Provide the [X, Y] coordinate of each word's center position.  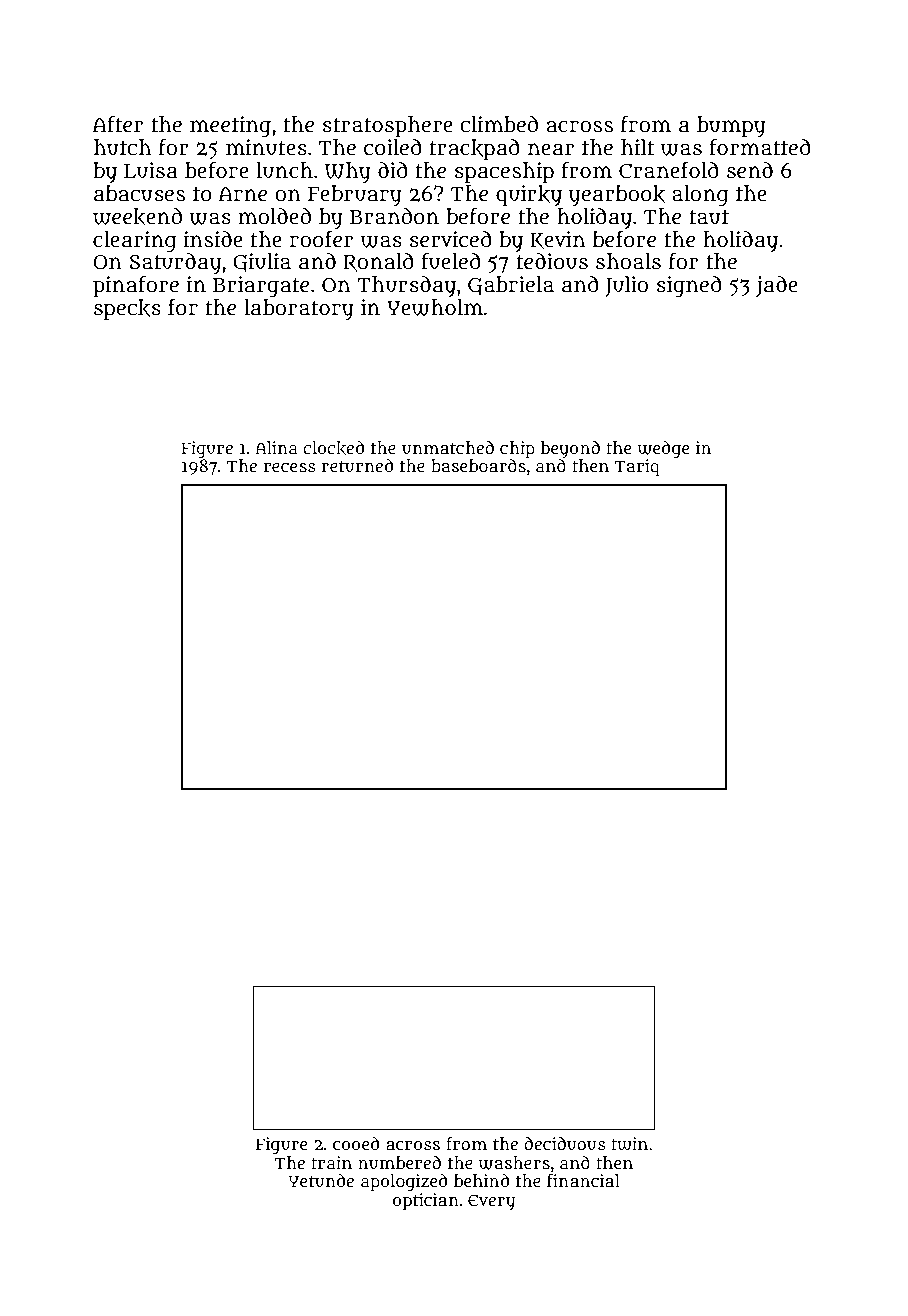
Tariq [637, 468]
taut [709, 217]
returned [357, 466]
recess [290, 467]
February [355, 196]
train [331, 1163]
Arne [243, 194]
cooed [356, 1143]
